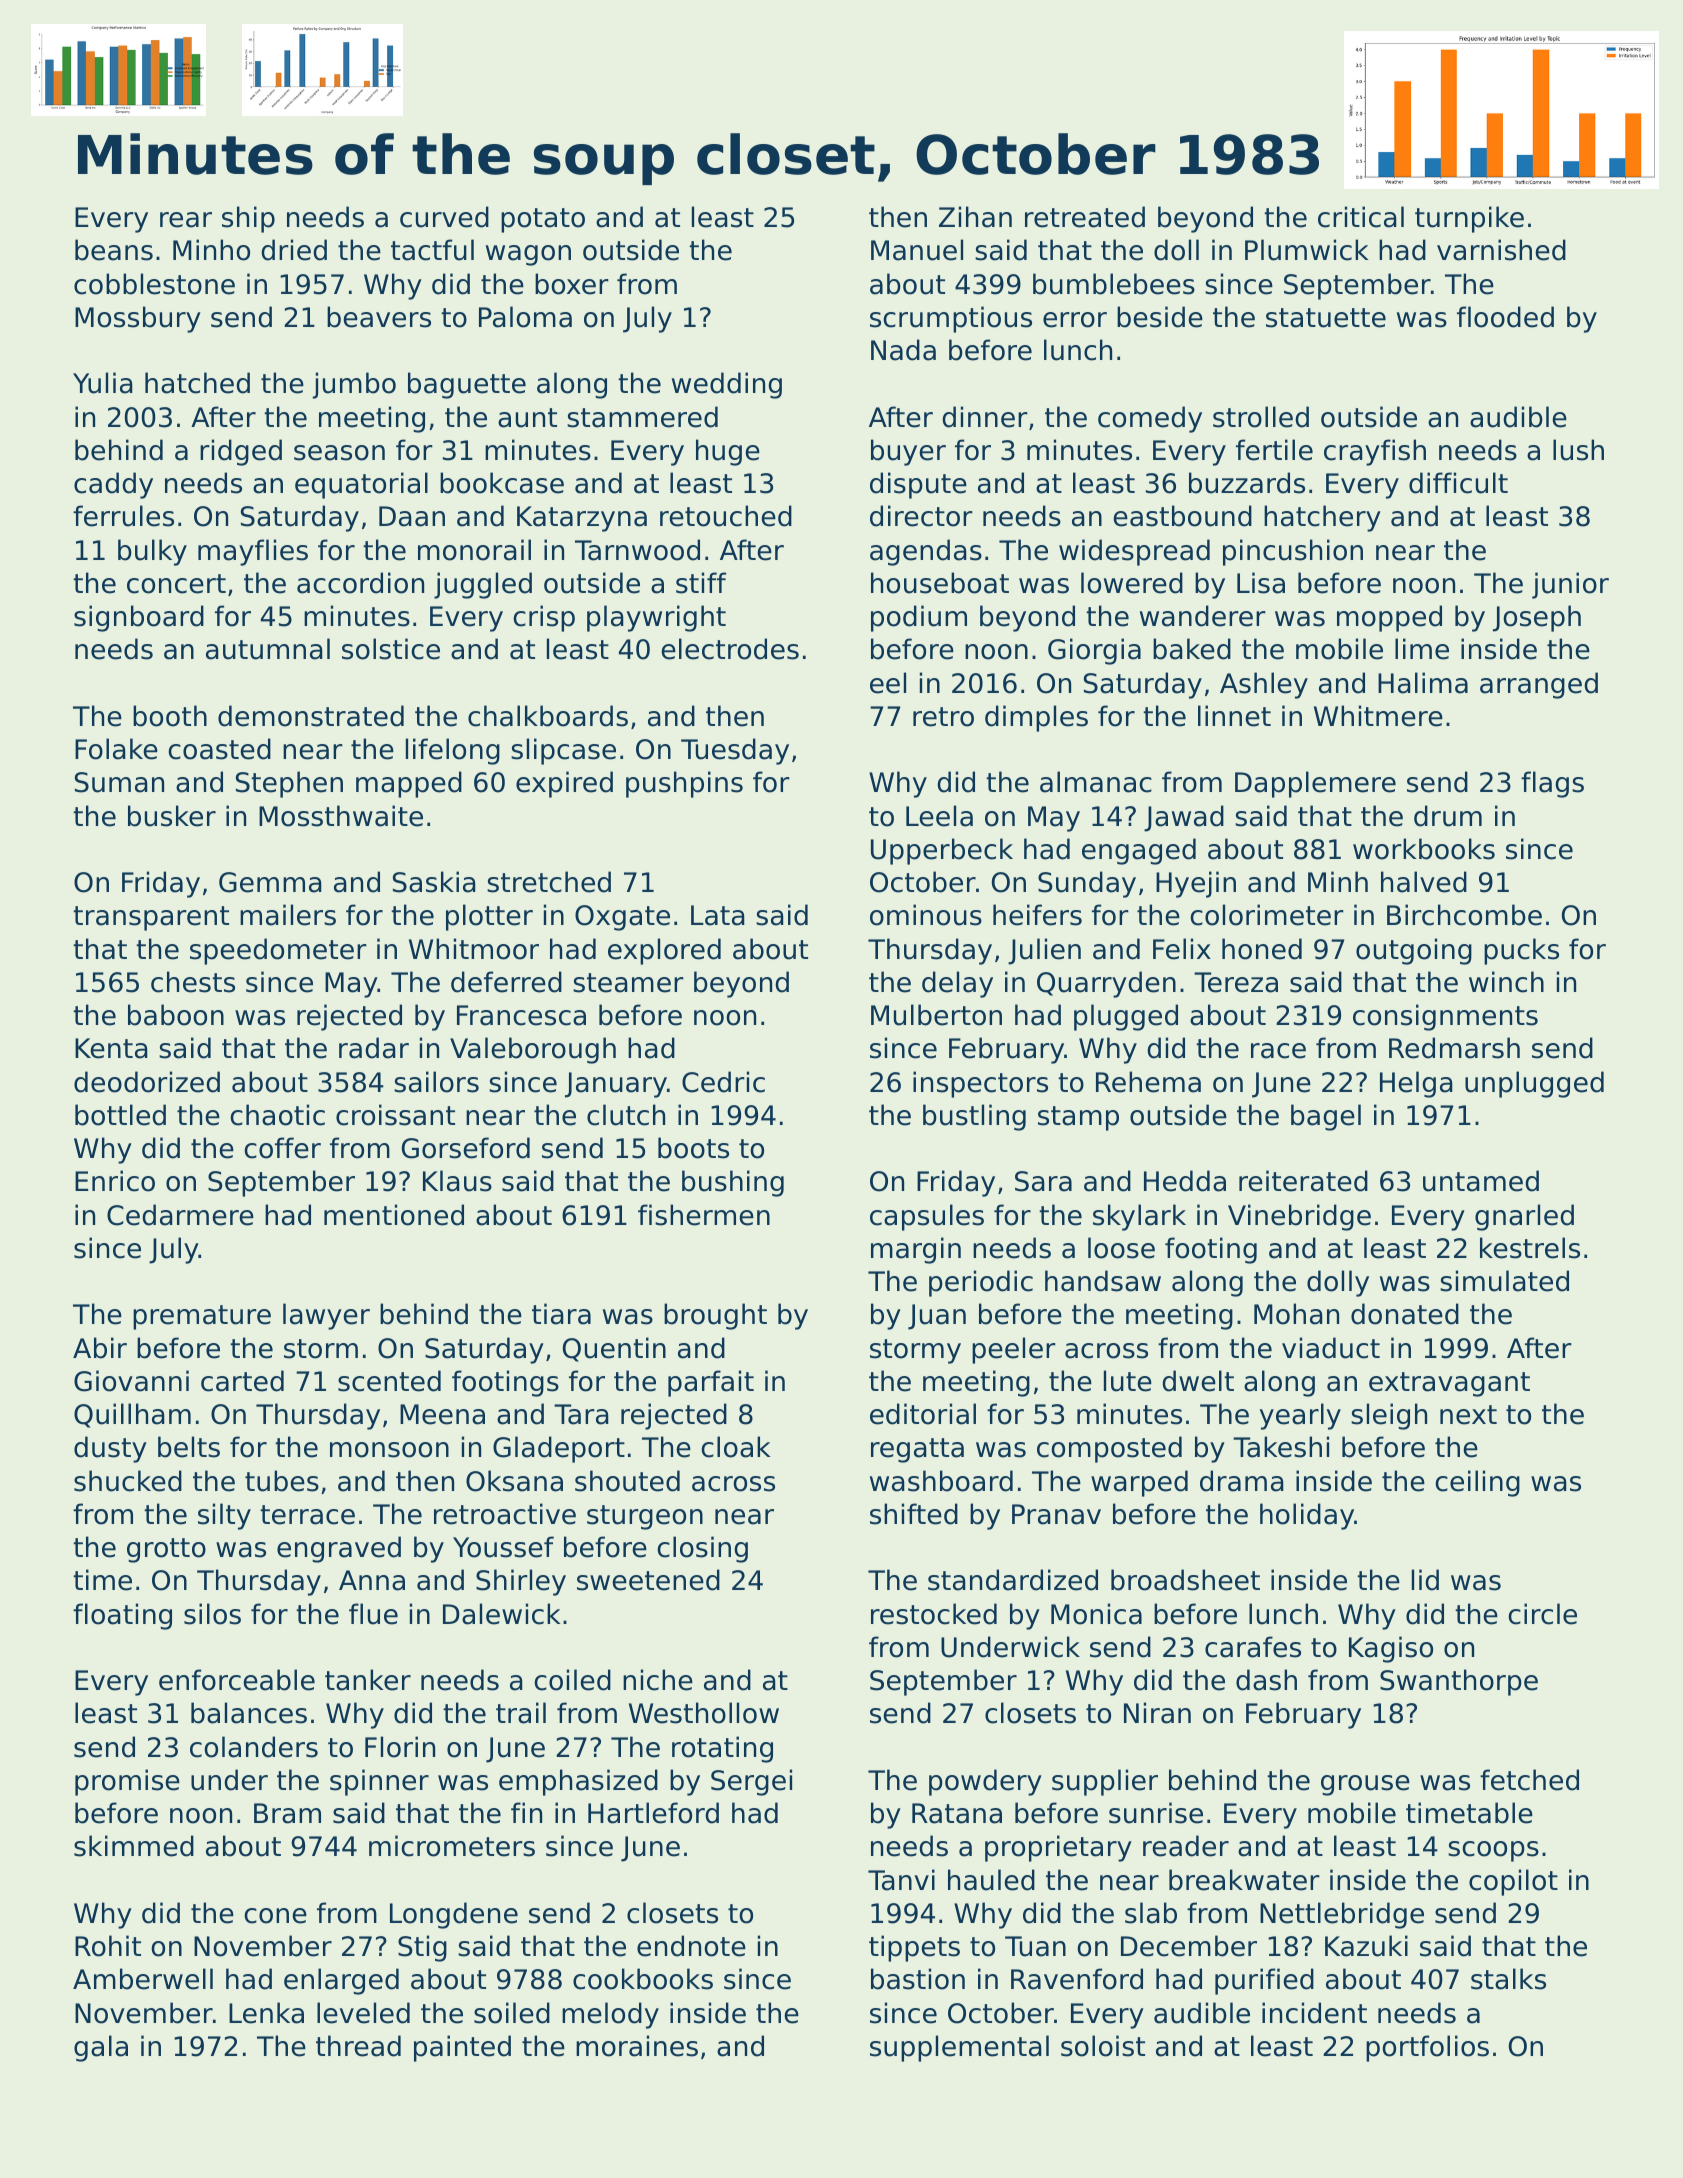 The image size is (1683, 2178). Describe the element at coordinates (1296, 1314) in the page. I see `Mohan` at that location.
